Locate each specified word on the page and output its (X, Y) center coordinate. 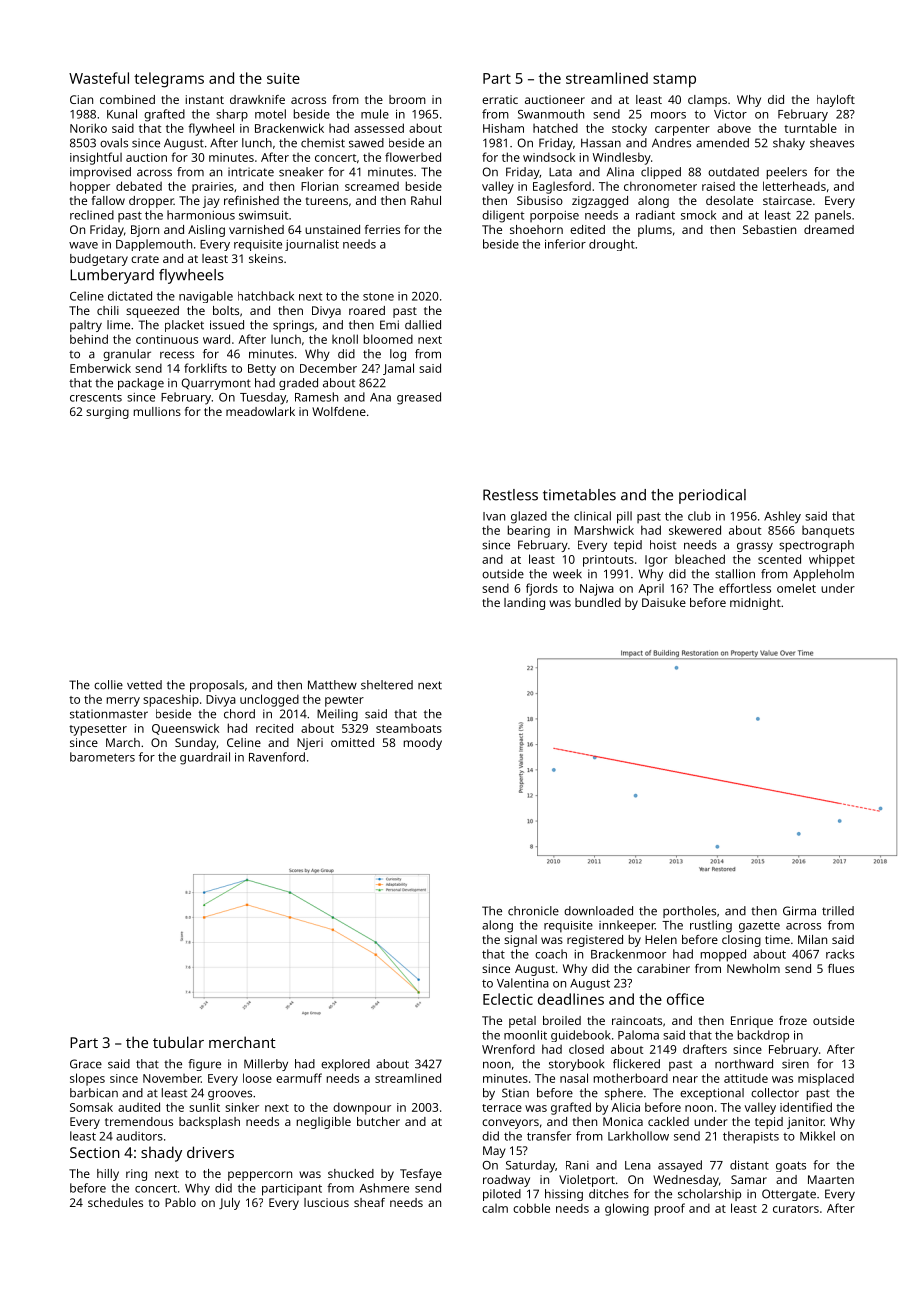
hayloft (836, 101)
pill (624, 517)
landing (524, 604)
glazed (529, 517)
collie (108, 685)
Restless (510, 495)
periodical (712, 496)
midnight (755, 604)
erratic (500, 99)
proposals (217, 686)
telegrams (169, 80)
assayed (680, 1166)
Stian (515, 1093)
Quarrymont (216, 384)
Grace (86, 1064)
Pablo (180, 1202)
